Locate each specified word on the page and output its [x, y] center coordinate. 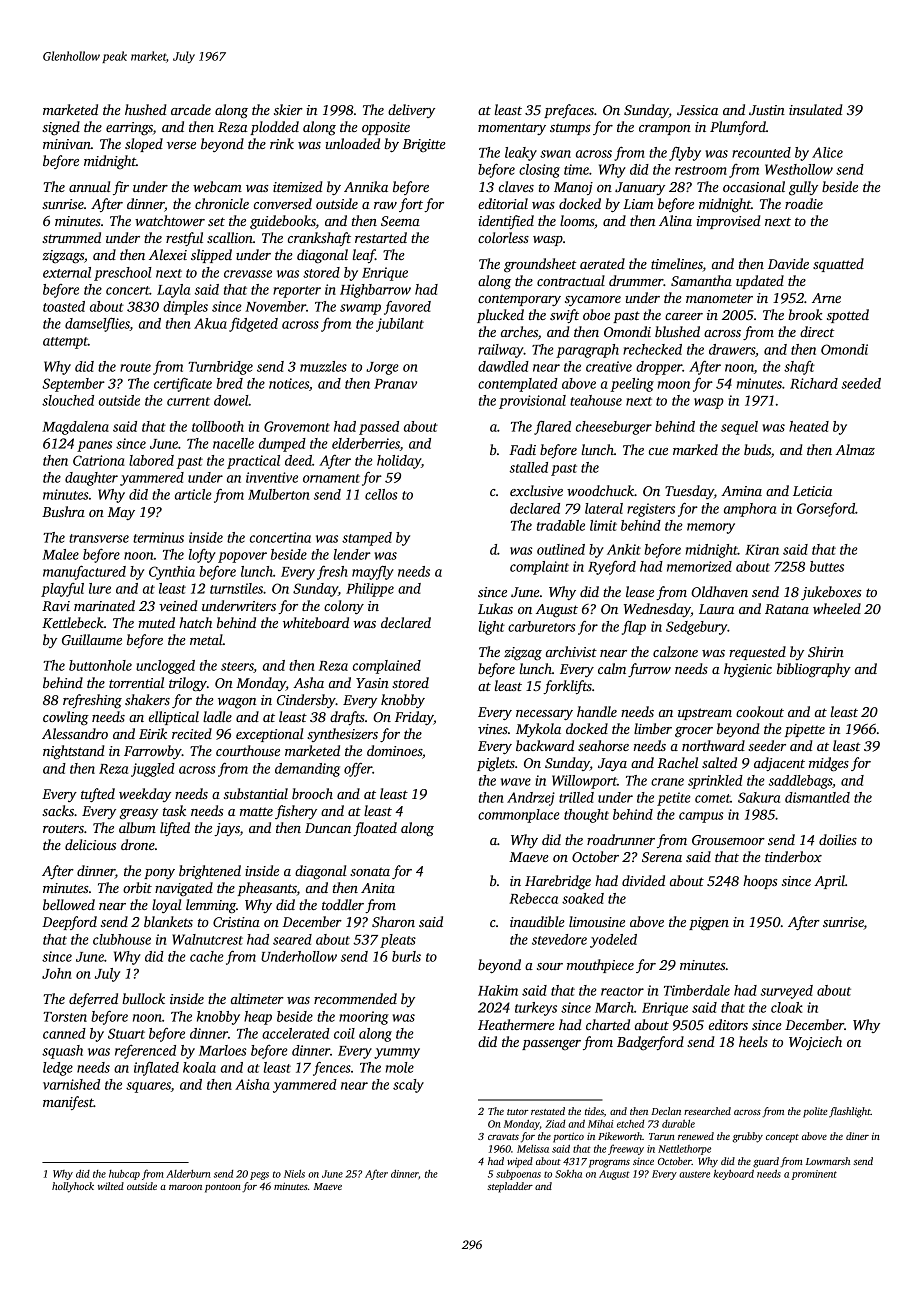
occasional [754, 186]
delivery [411, 111]
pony [159, 874]
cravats [503, 1137]
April [829, 882]
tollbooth [218, 426]
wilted [111, 1186]
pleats [398, 941]
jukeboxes [831, 593]
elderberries [366, 443]
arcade [191, 109]
